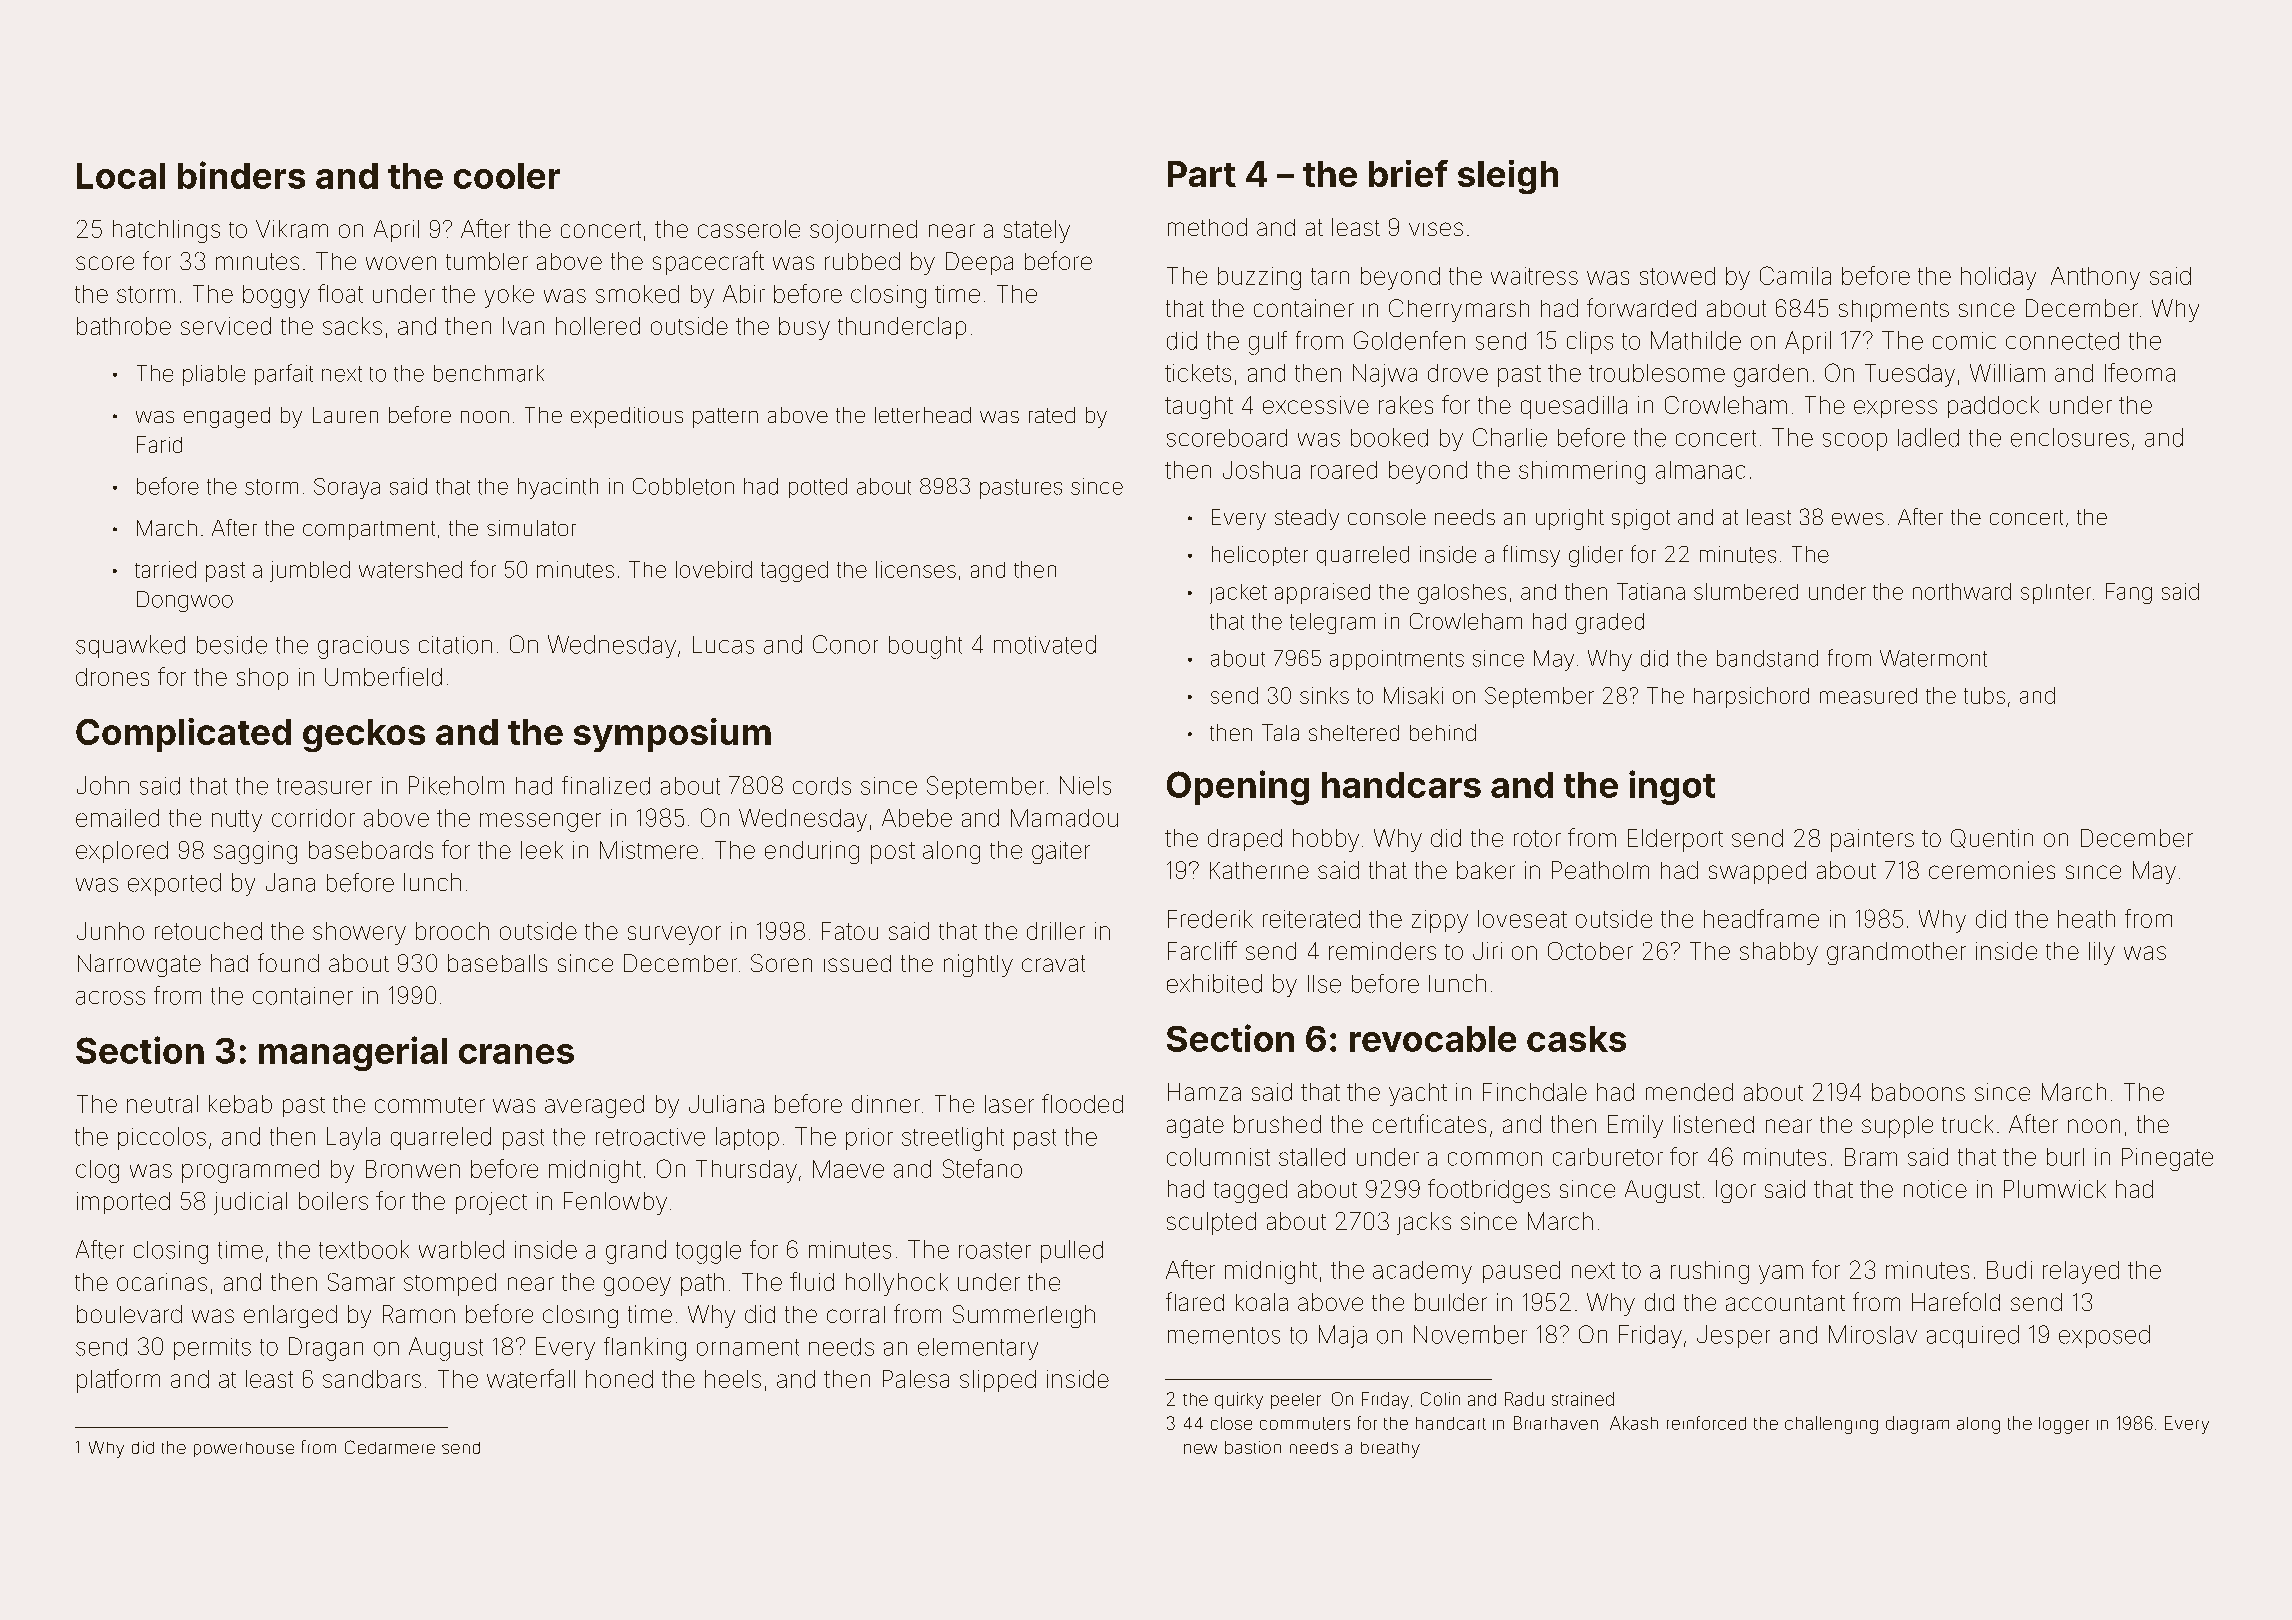 The height and width of the screenshot is (1620, 2292). What do you see at coordinates (130, 646) in the screenshot?
I see `squawked` at bounding box center [130, 646].
